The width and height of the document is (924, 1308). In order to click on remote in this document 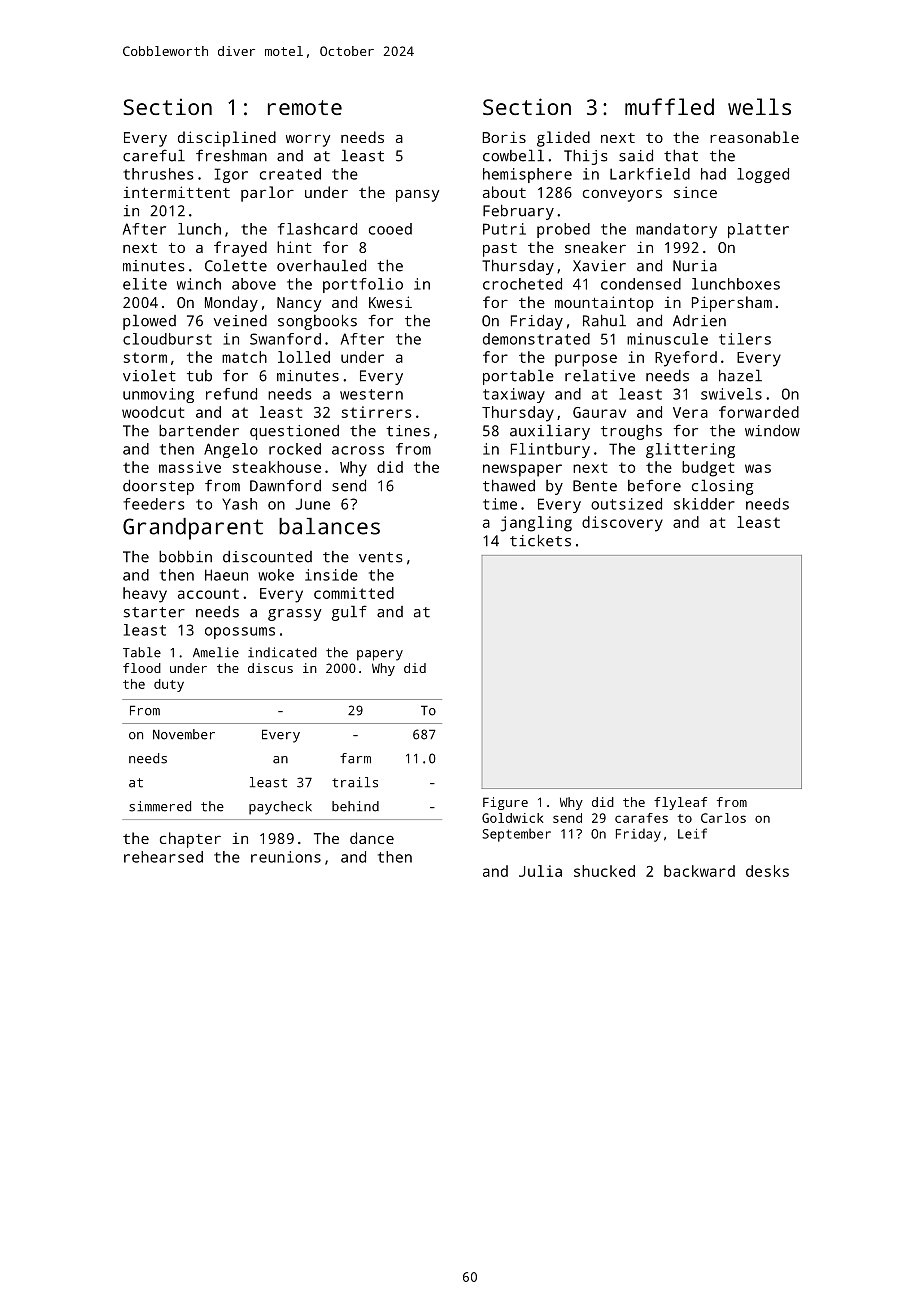, I will do `click(305, 107)`.
